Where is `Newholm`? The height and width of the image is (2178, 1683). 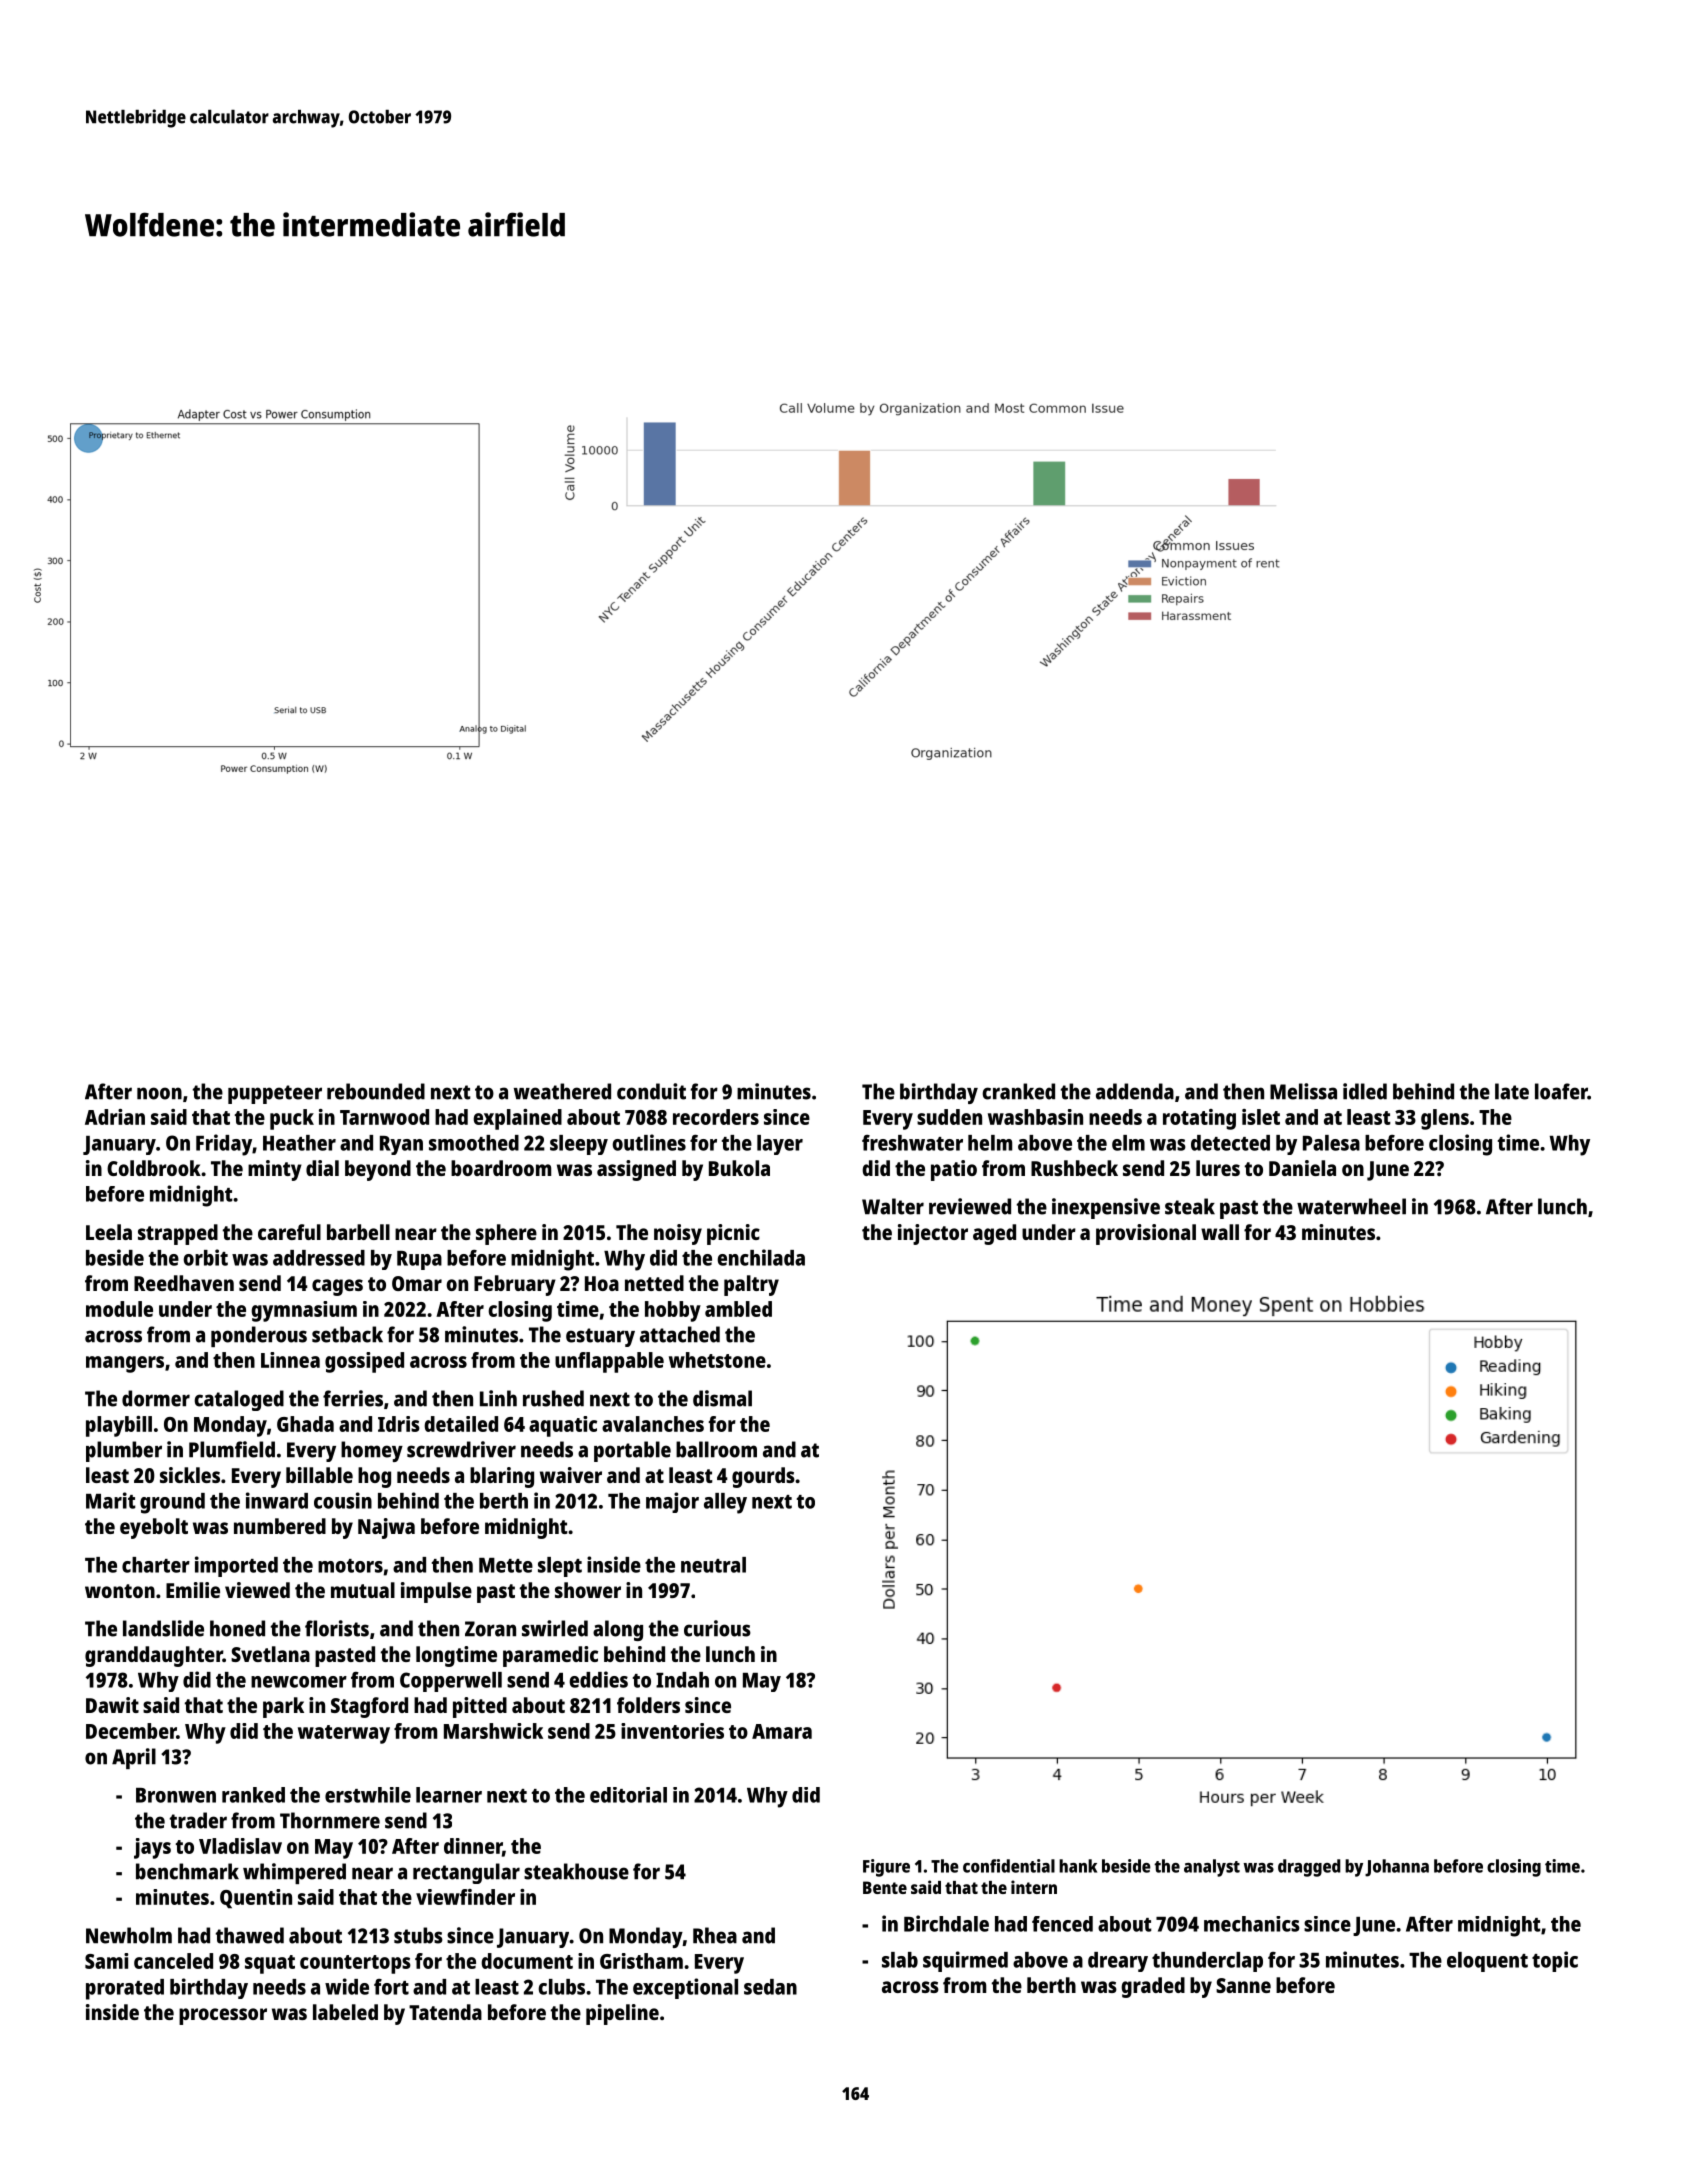 Newholm is located at coordinates (129, 1935).
